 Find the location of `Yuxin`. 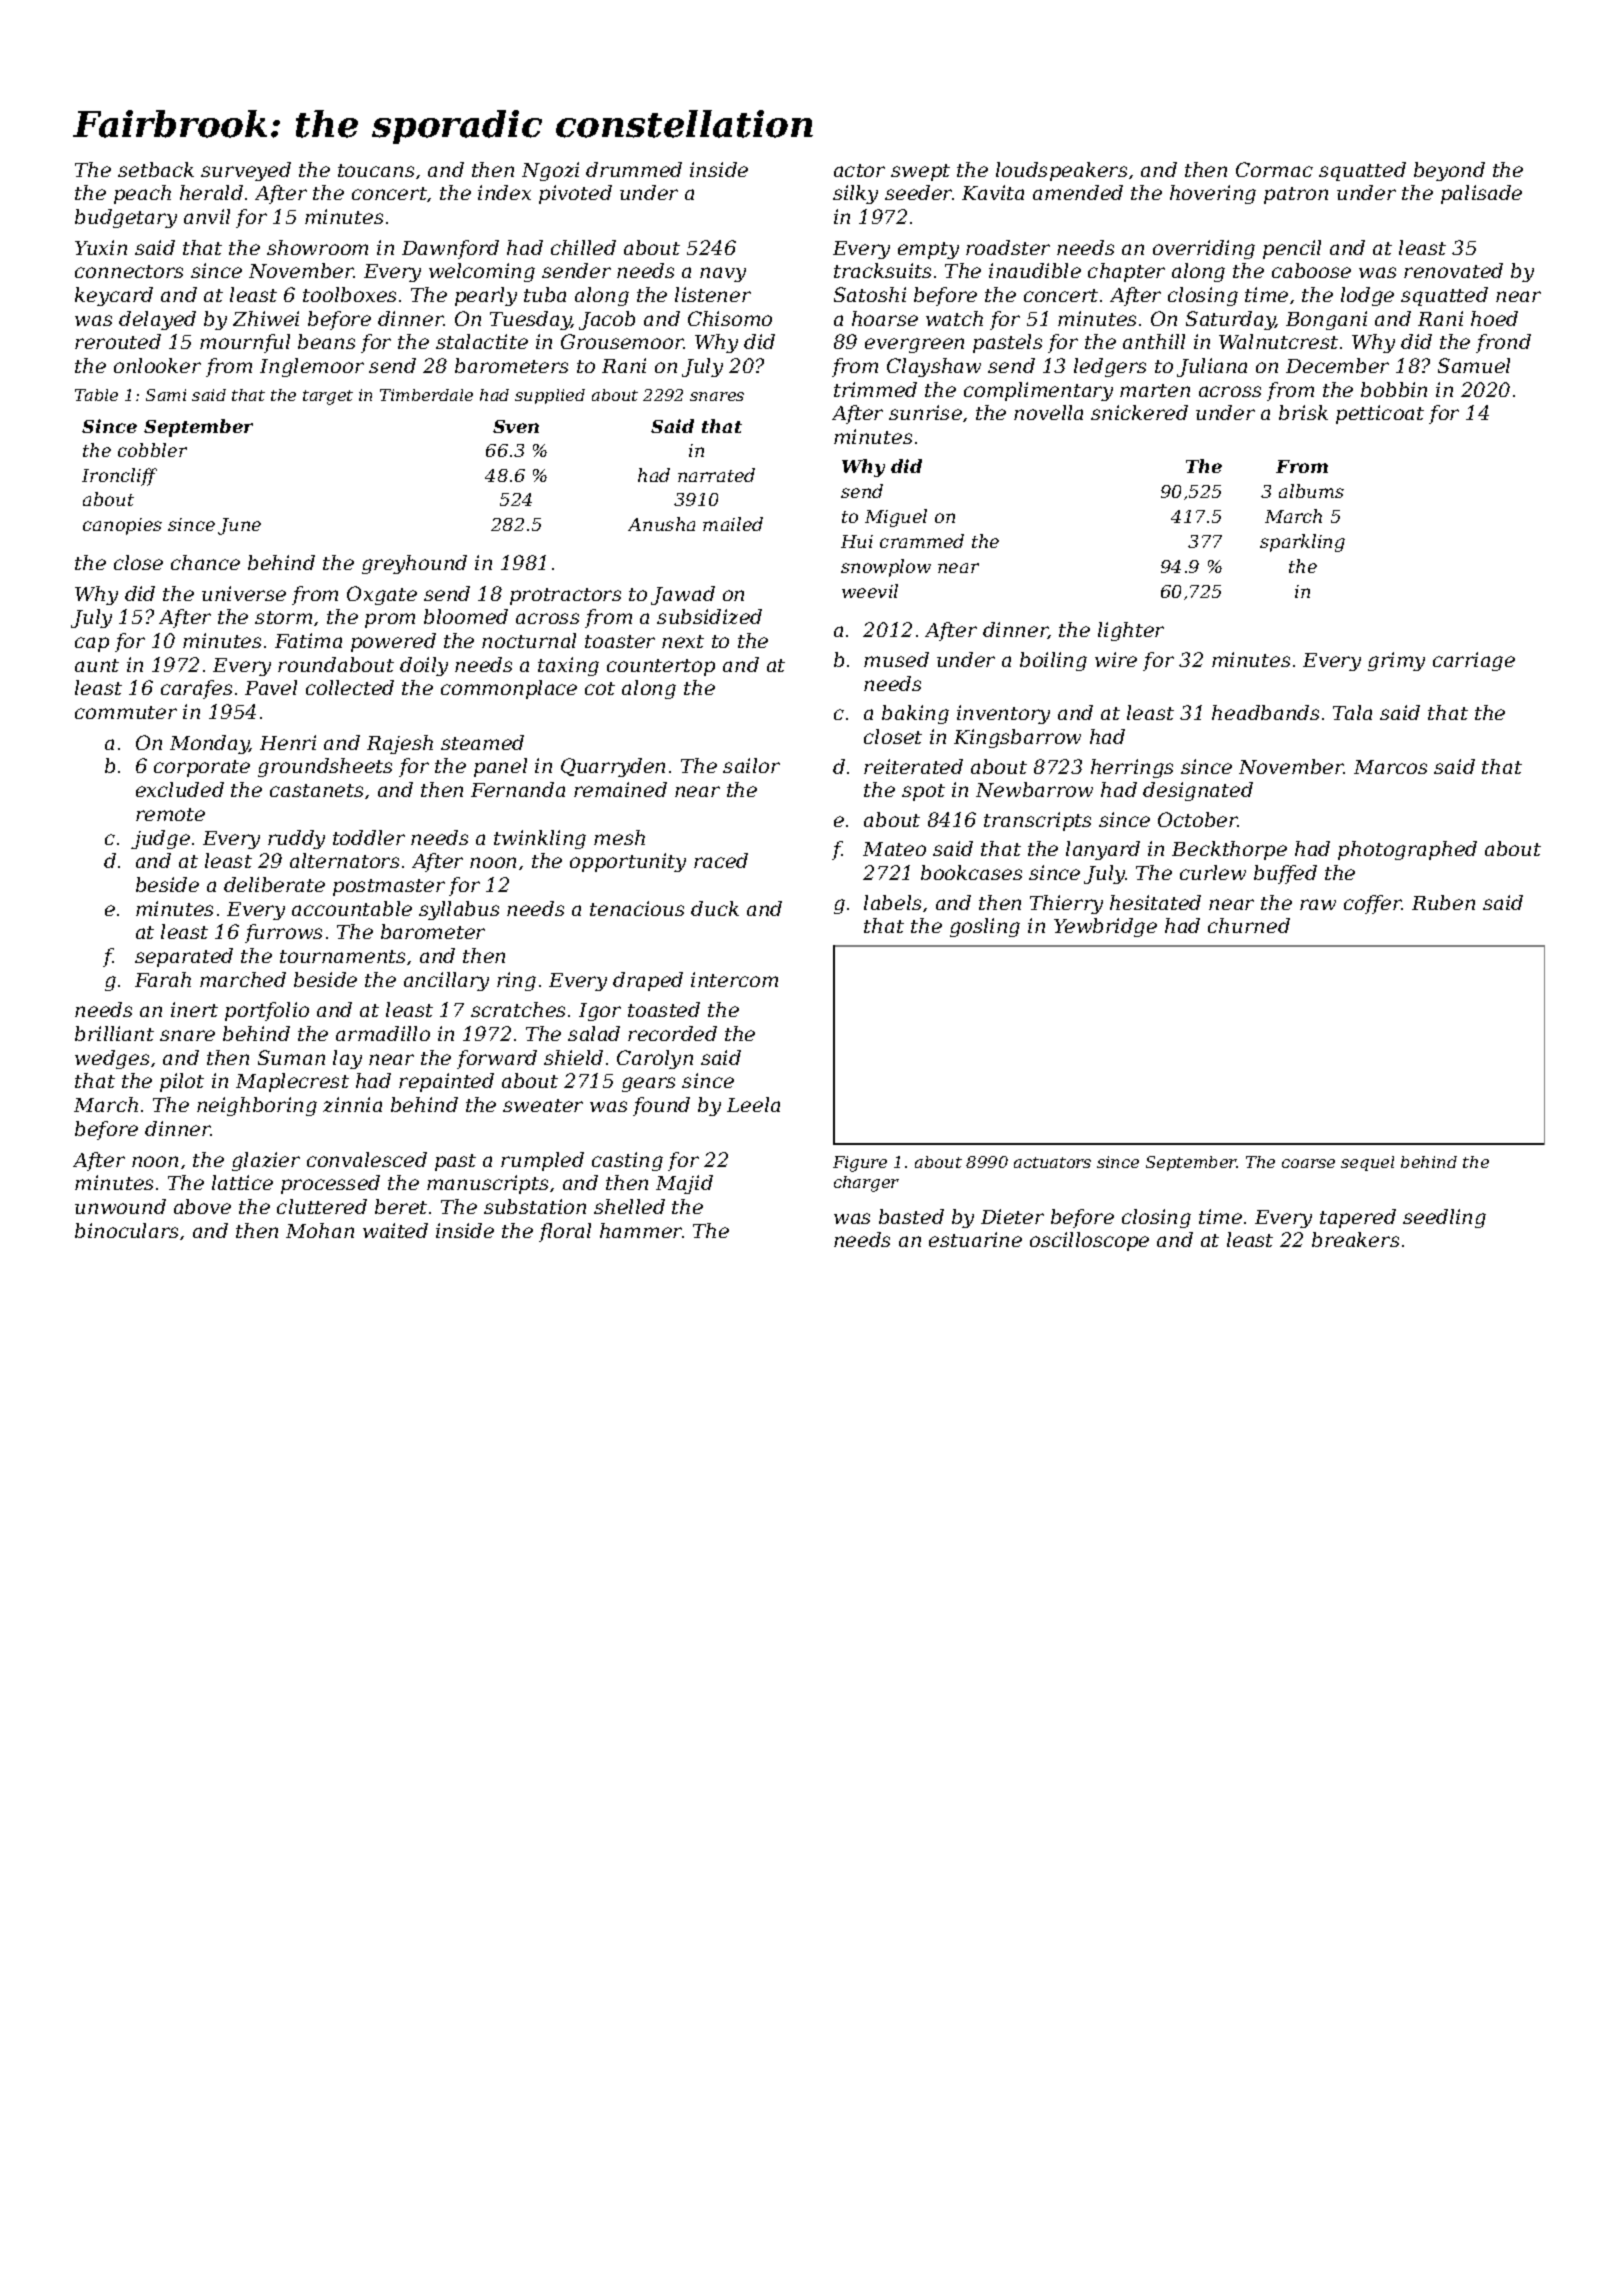

Yuxin is located at coordinates (101, 247).
